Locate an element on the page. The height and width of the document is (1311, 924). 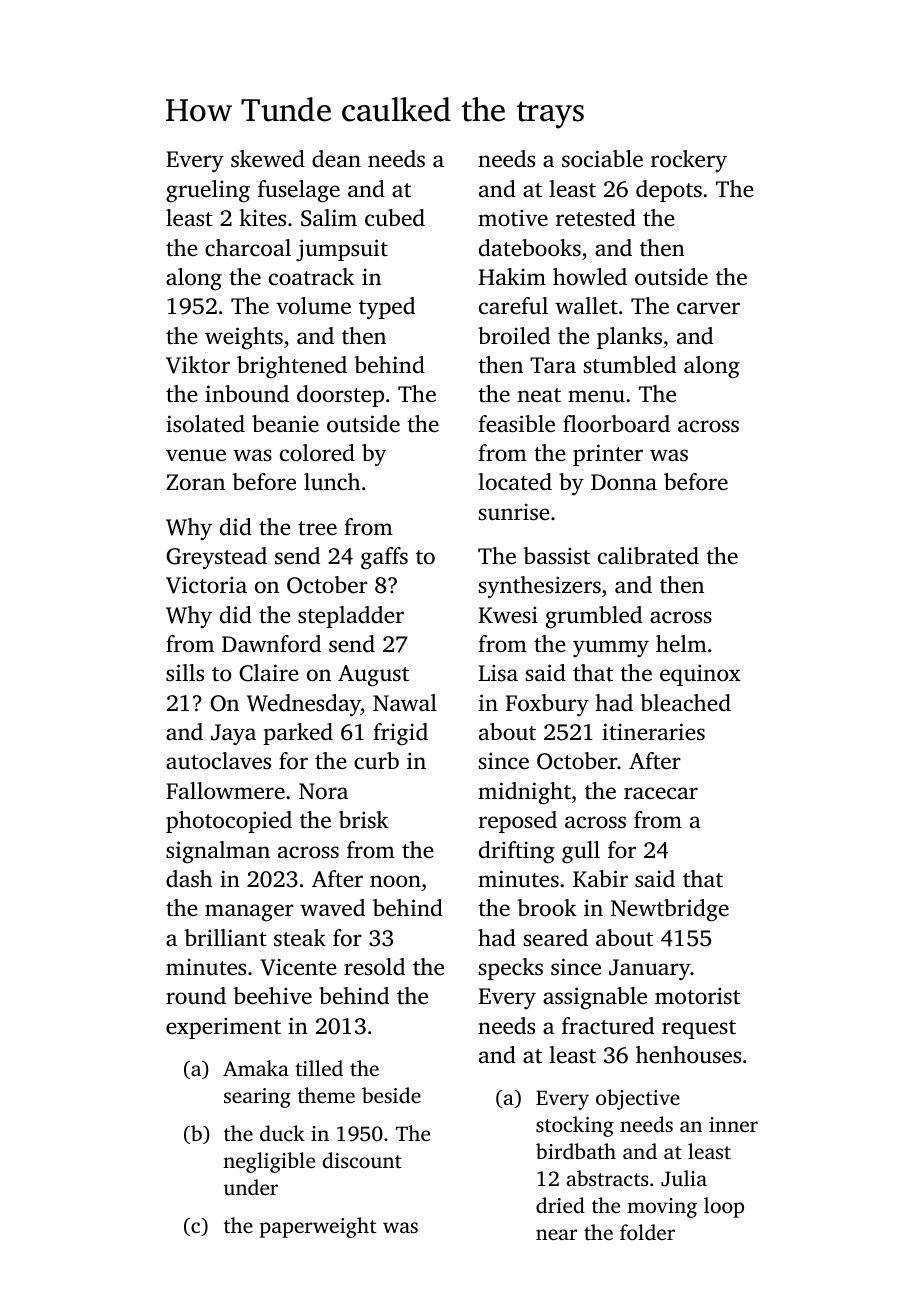
planks is located at coordinates (629, 338).
